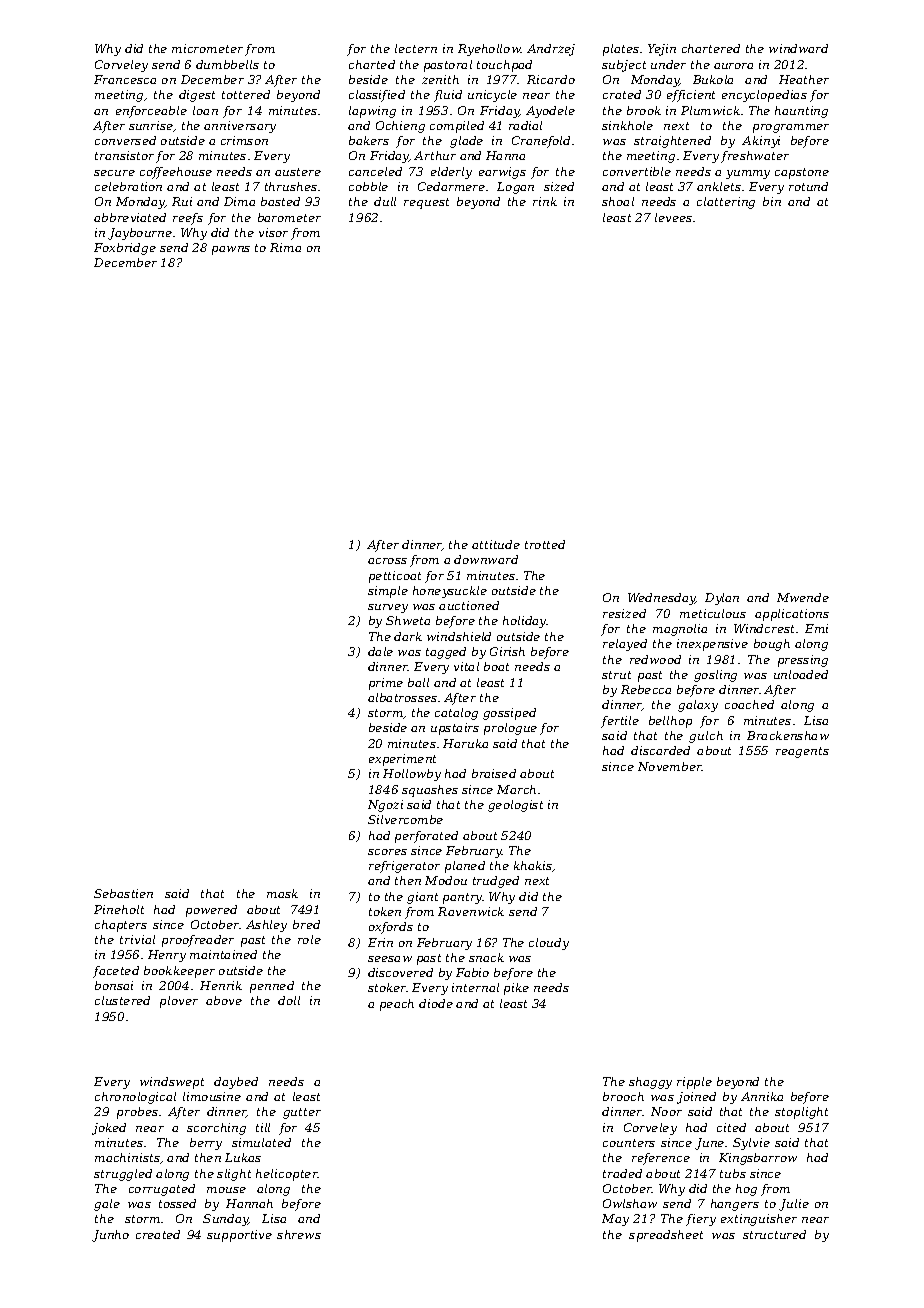 The height and width of the image is (1308, 924). What do you see at coordinates (282, 893) in the image?
I see `mask` at bounding box center [282, 893].
